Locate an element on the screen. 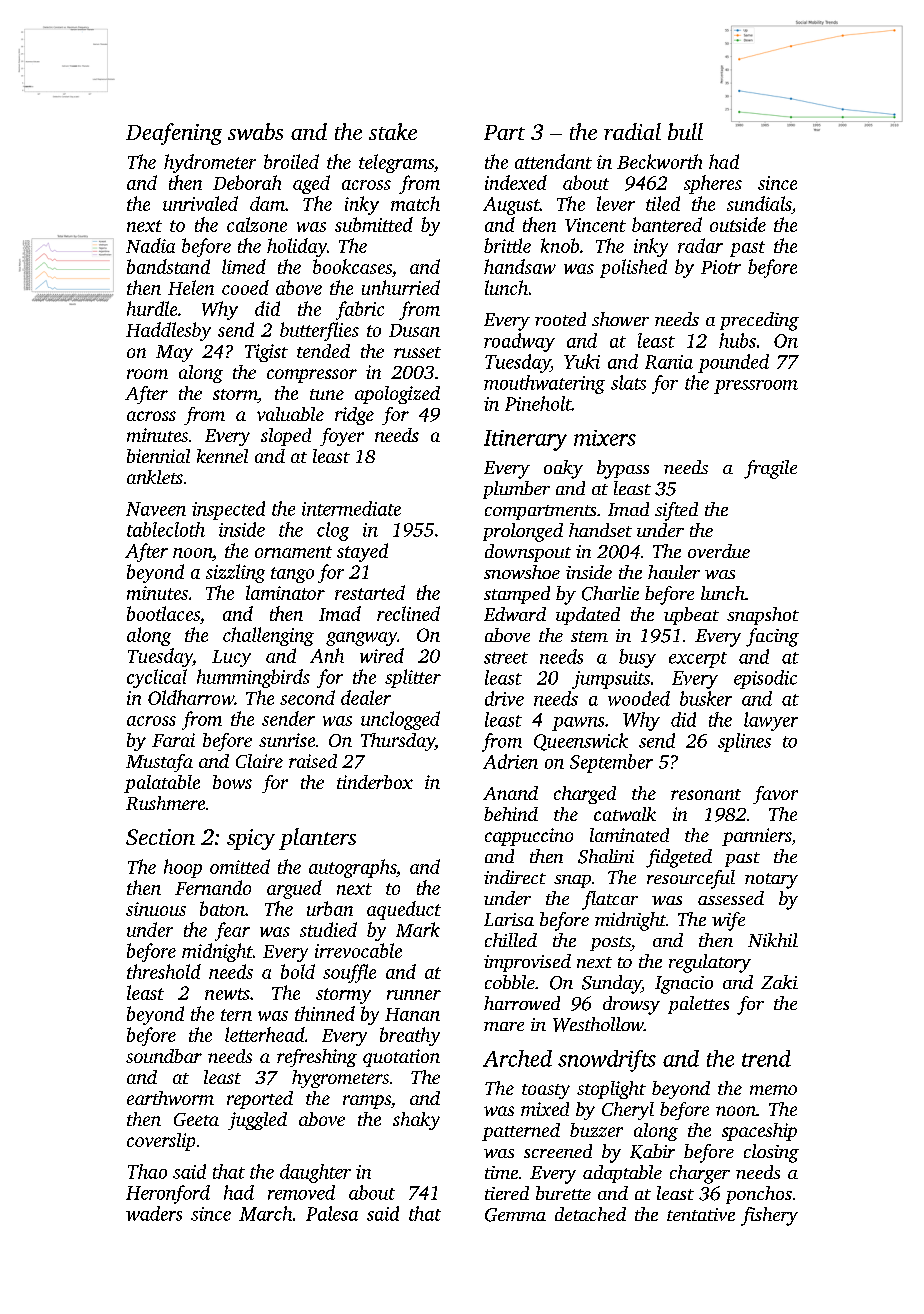 The image size is (924, 1314). daughter is located at coordinates (315, 1173).
